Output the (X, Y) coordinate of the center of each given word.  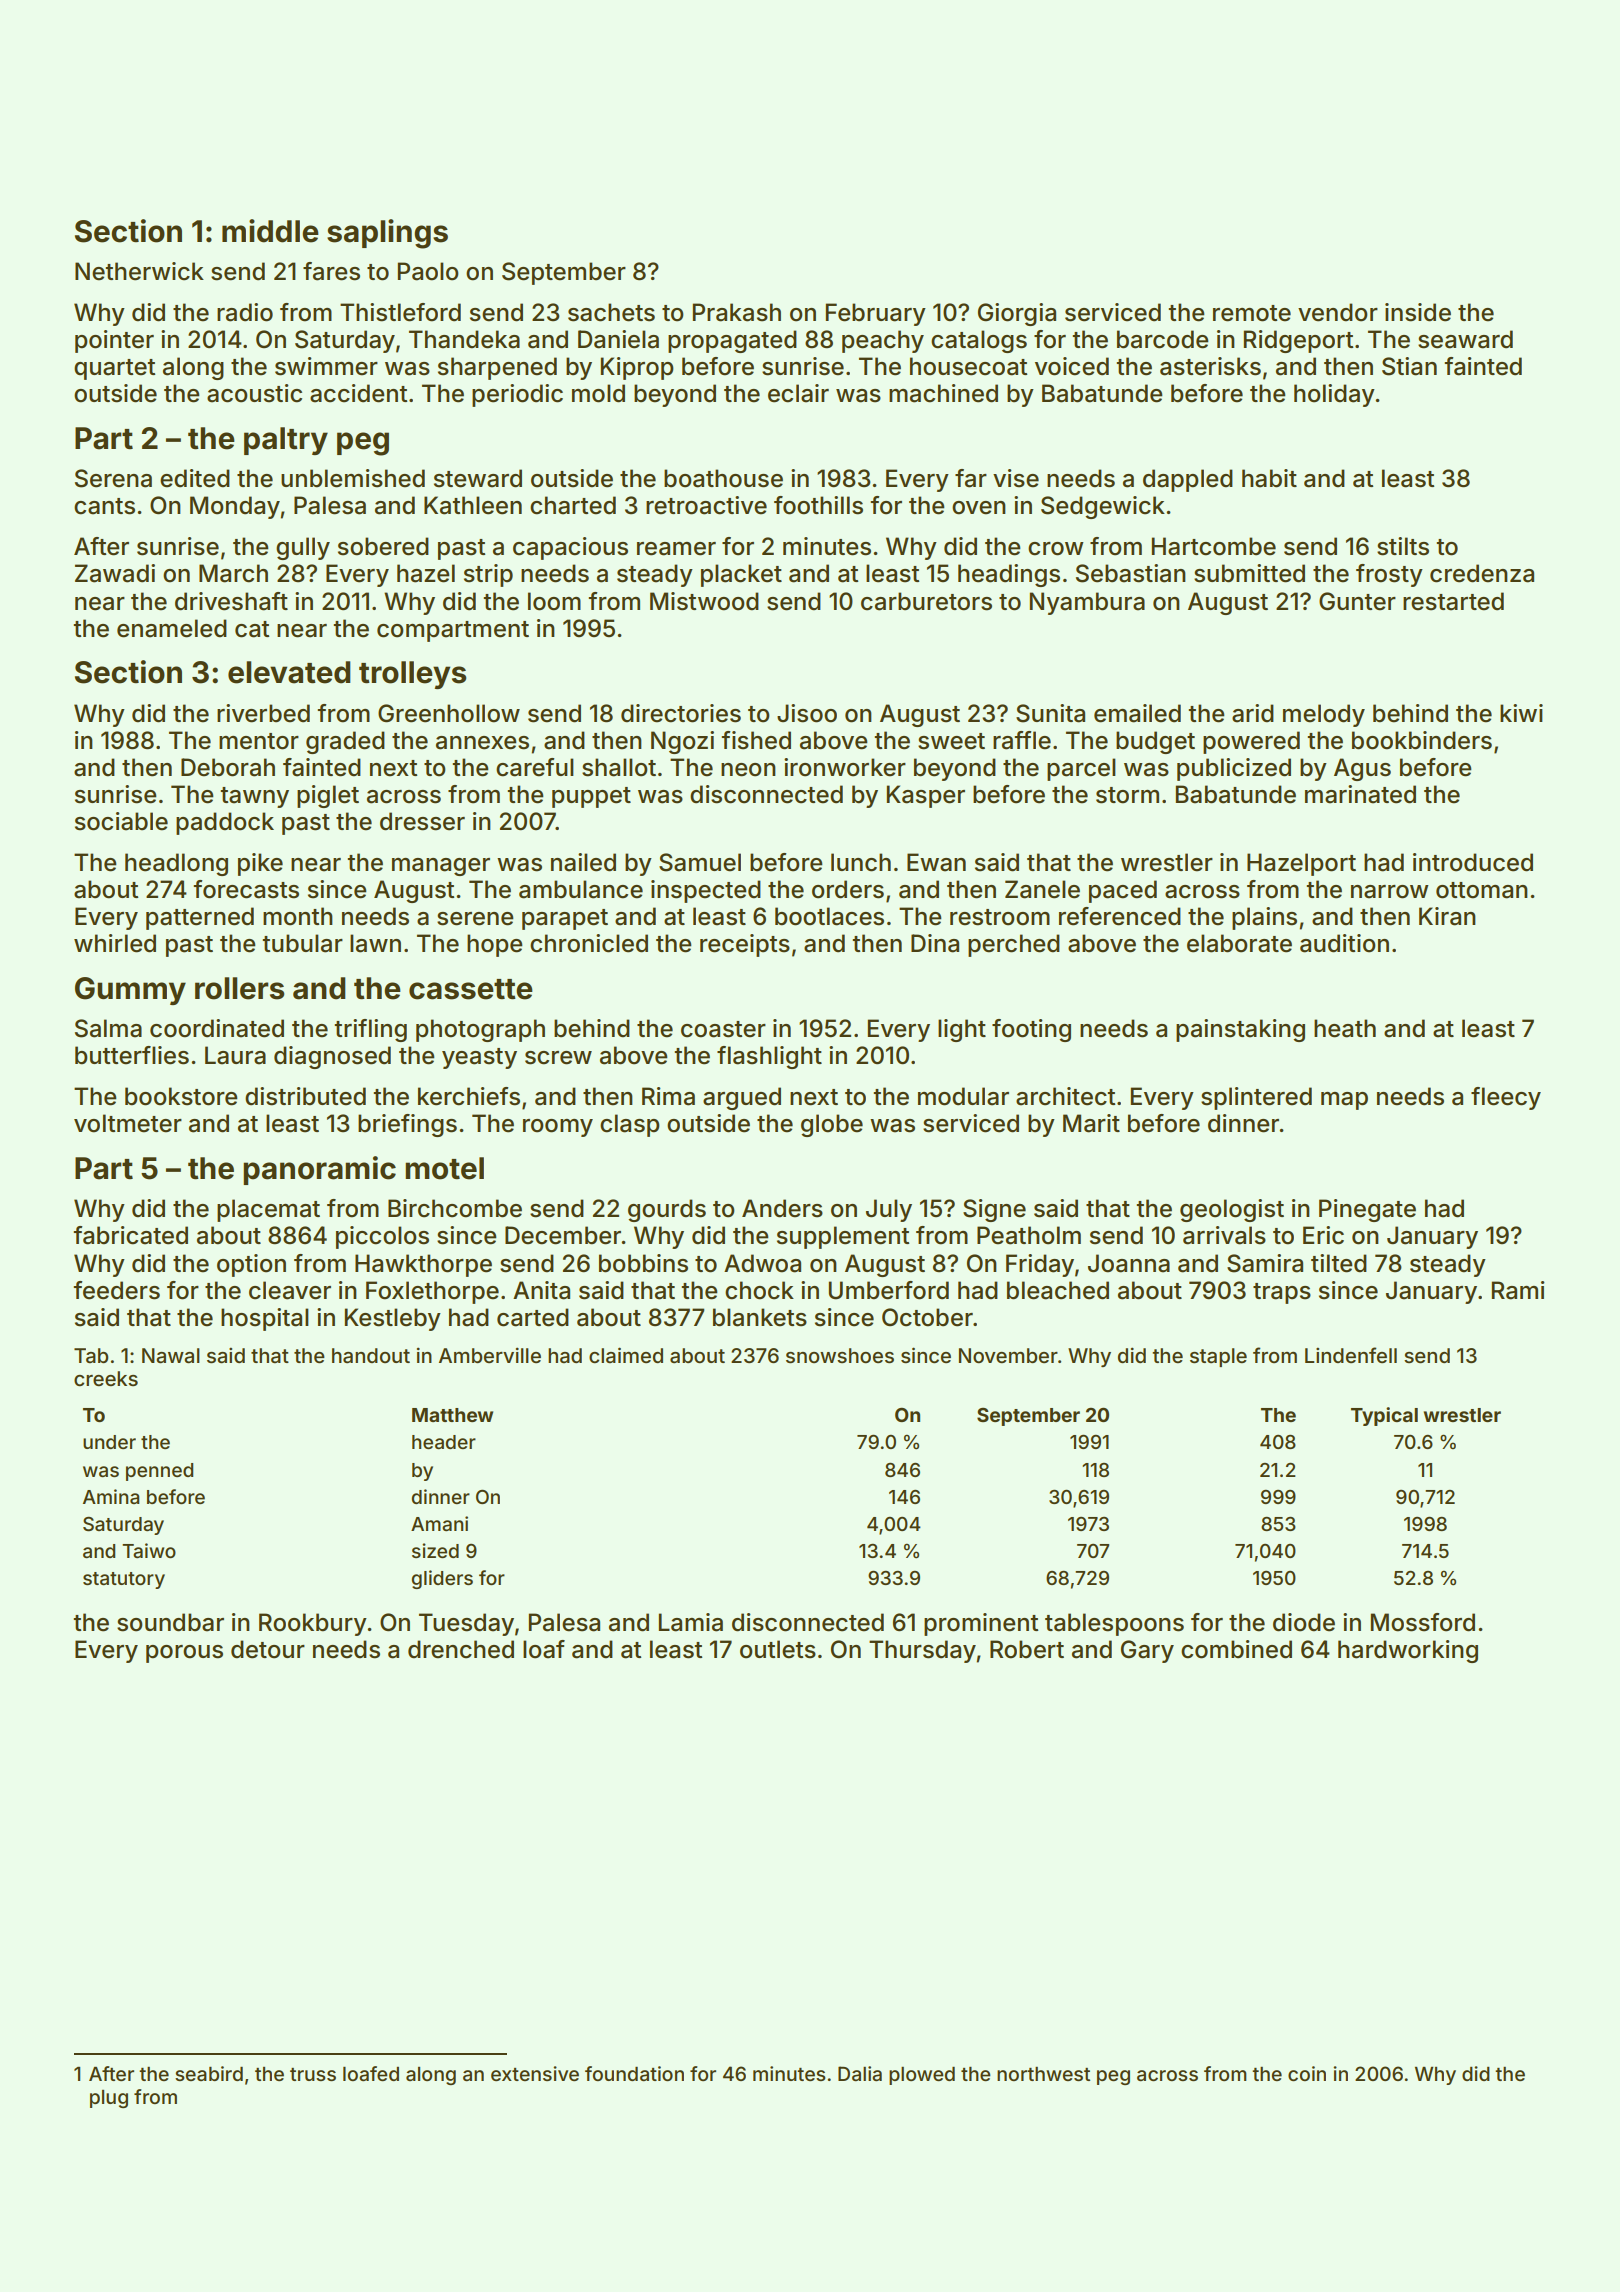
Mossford (1423, 1622)
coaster (723, 1029)
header (444, 1442)
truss (313, 2074)
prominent (981, 1624)
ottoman (1482, 890)
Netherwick (139, 271)
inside (1418, 312)
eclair (798, 393)
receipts (745, 945)
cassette (471, 989)
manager (441, 867)
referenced (1120, 916)
